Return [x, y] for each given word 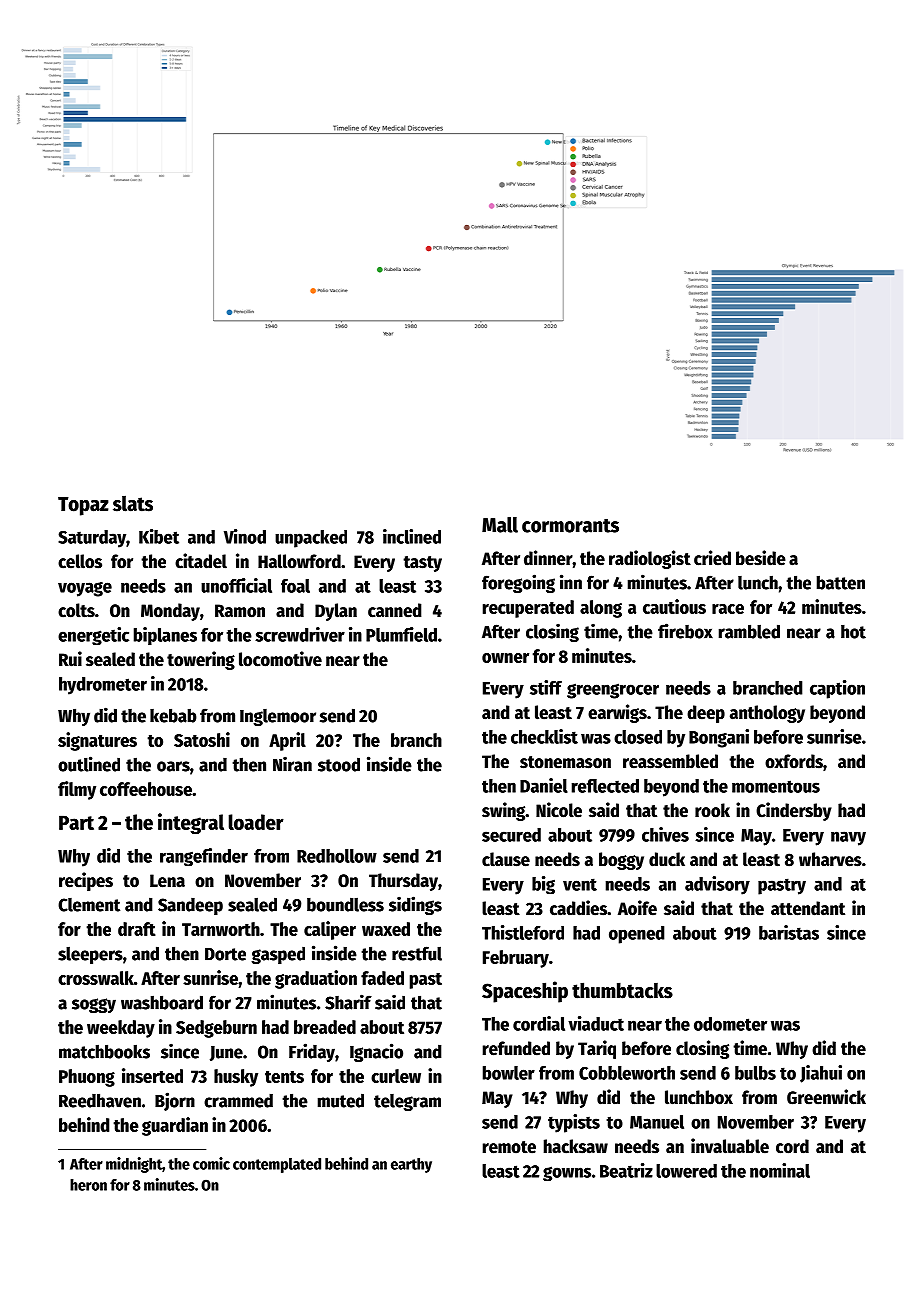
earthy [411, 1165]
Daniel [544, 785]
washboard [162, 1002]
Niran [292, 764]
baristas [789, 932]
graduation [316, 979]
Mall [500, 525]
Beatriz [626, 1170]
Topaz [83, 506]
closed [638, 737]
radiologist [650, 559]
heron [88, 1185]
